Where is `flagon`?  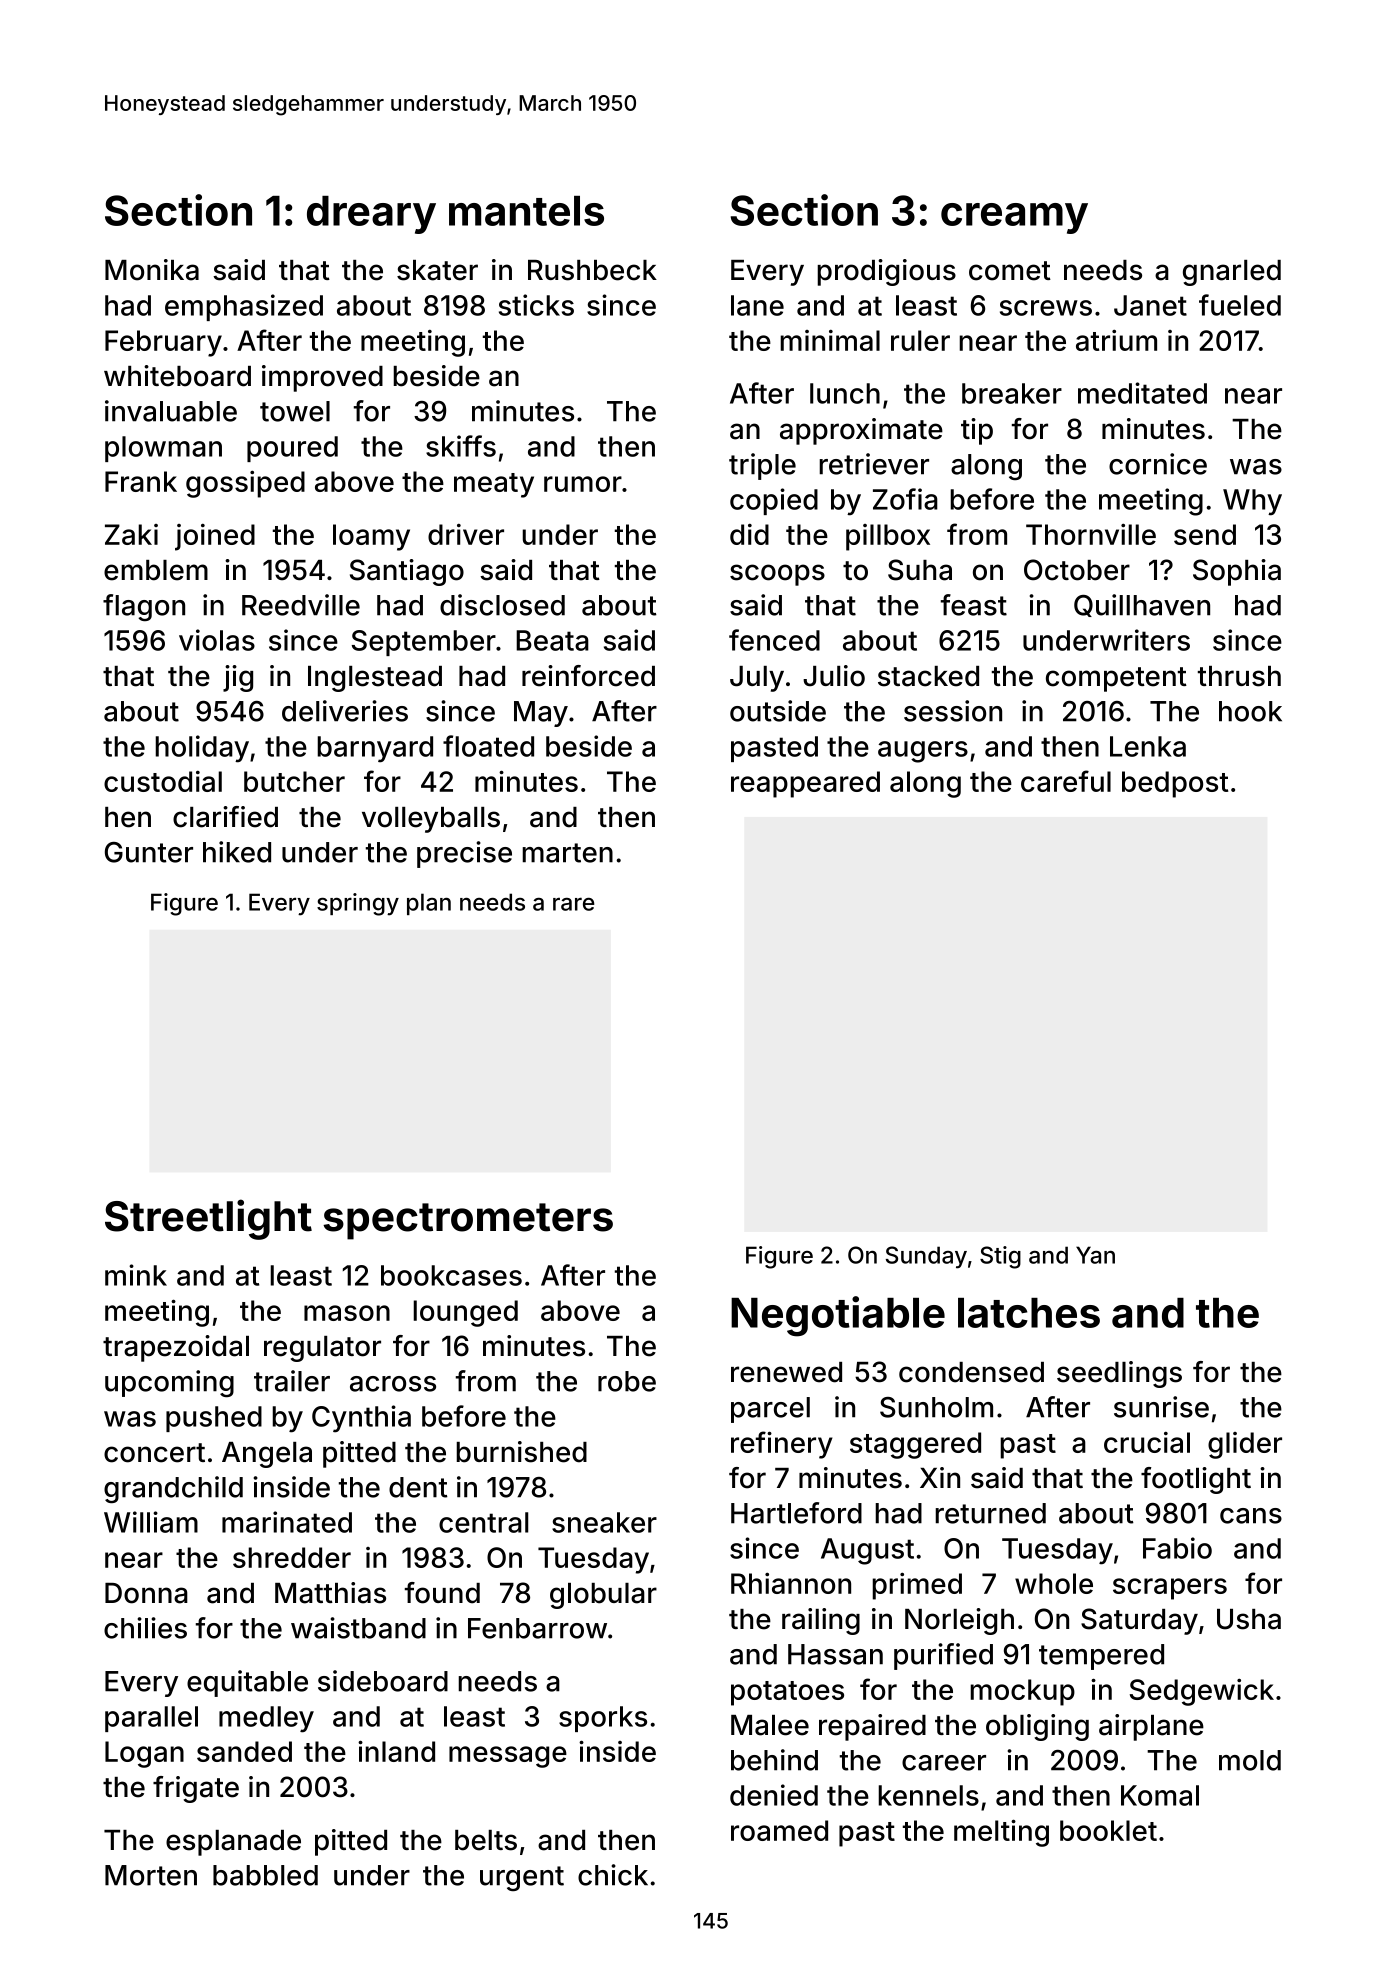 flagon is located at coordinates (144, 607).
